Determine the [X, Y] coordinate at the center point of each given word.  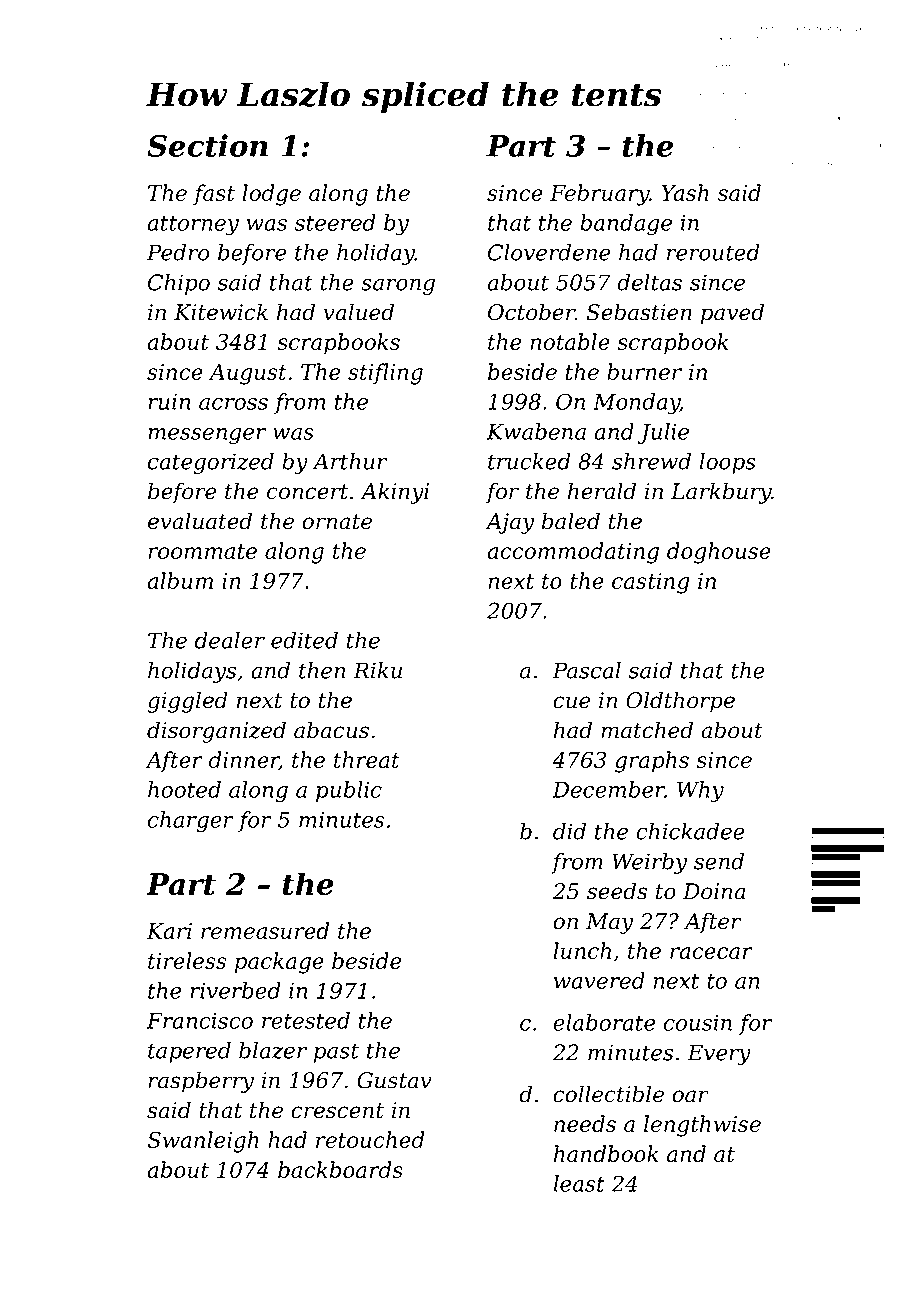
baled [571, 521]
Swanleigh [203, 1142]
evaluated [200, 521]
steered [335, 222]
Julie [663, 433]
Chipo [179, 284]
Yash [685, 192]
